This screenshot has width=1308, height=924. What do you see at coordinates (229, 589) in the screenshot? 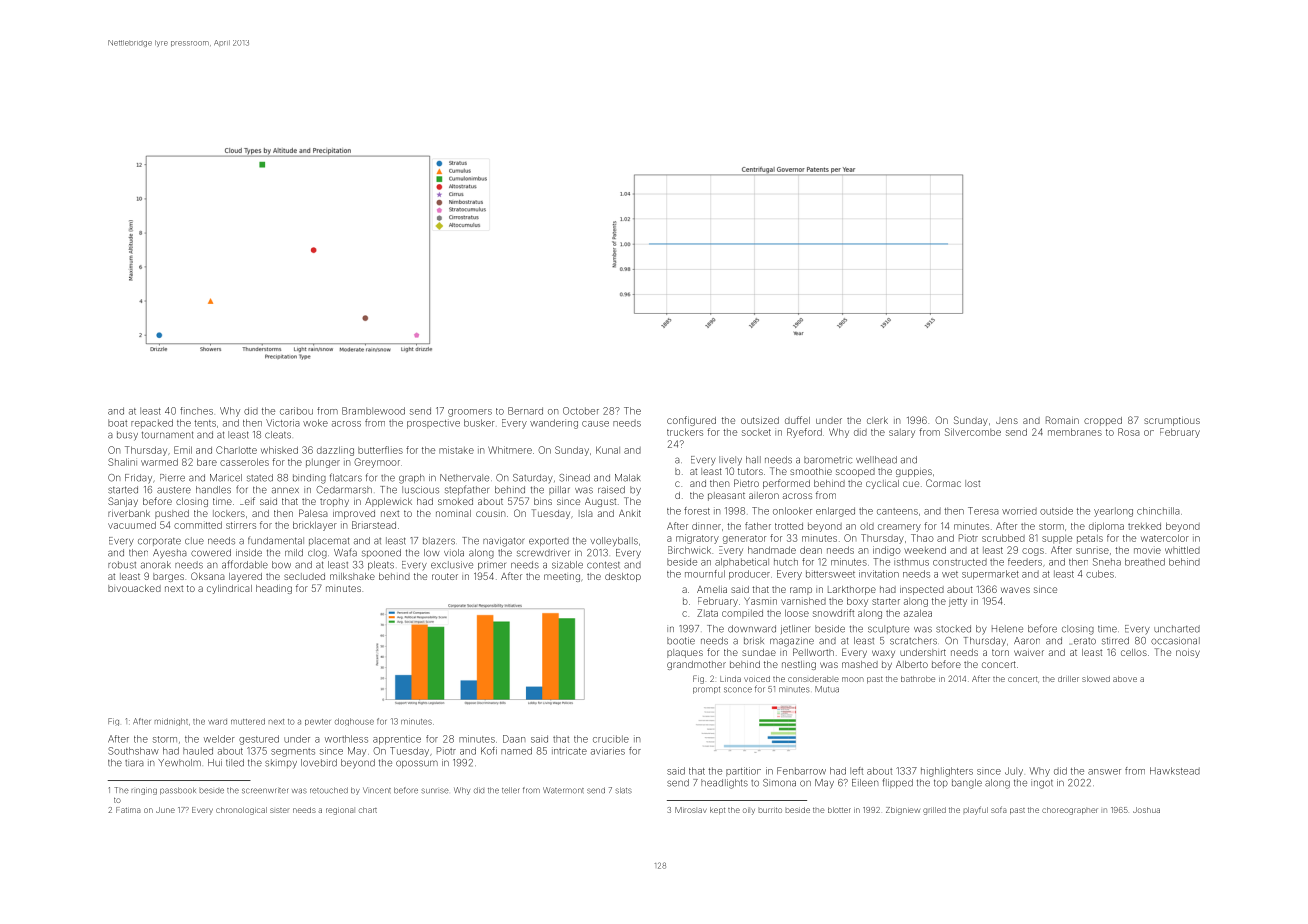
I see `cylindrical` at bounding box center [229, 589].
